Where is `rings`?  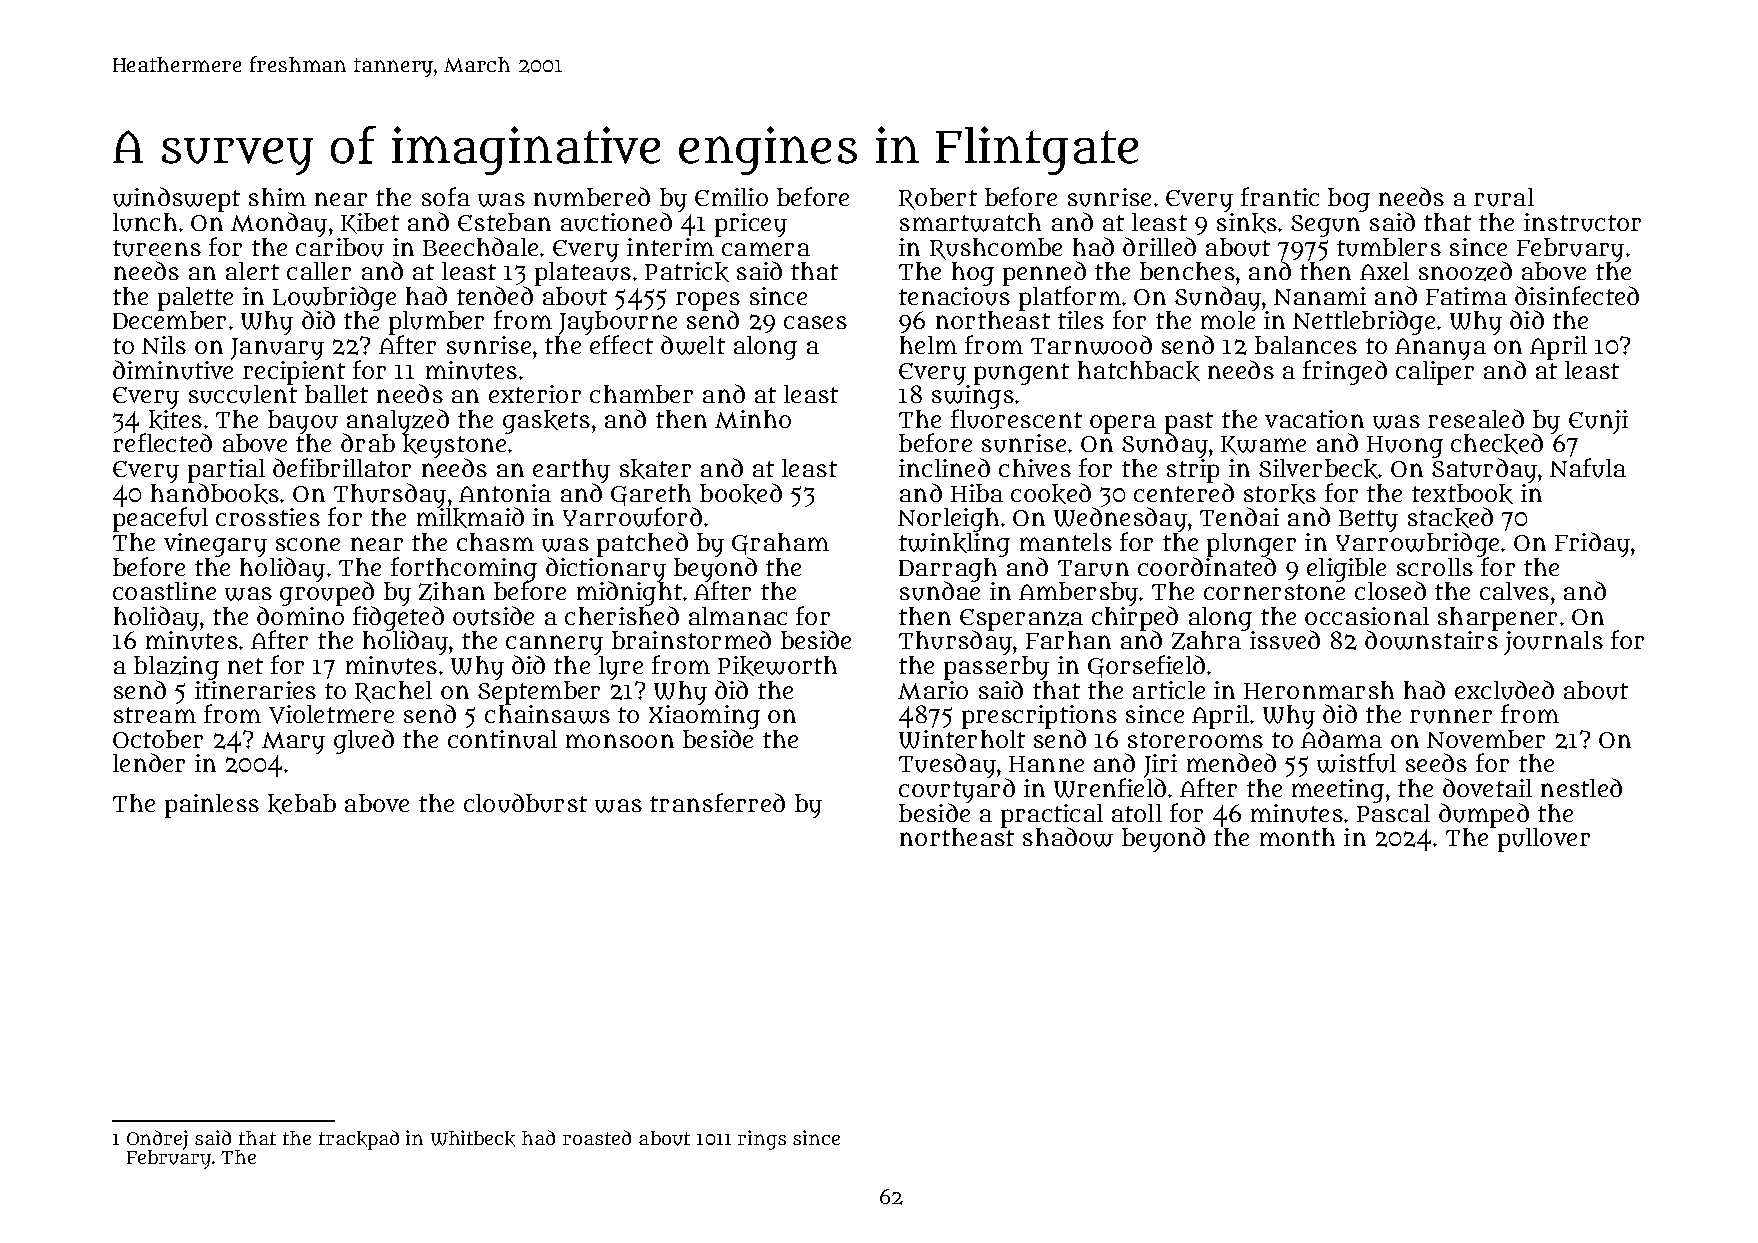 rings is located at coordinates (762, 1140).
